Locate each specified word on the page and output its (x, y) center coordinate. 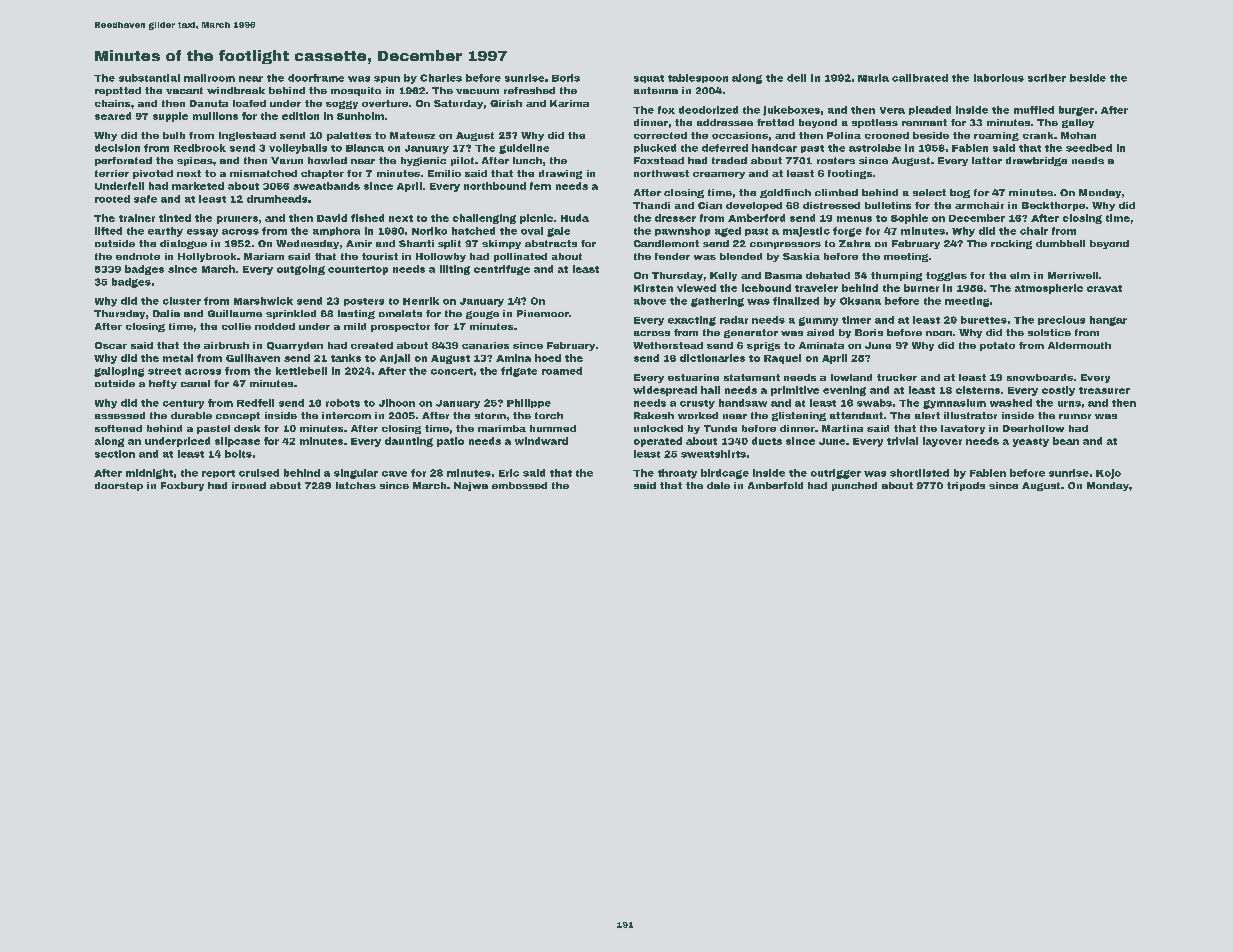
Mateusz (412, 135)
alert (927, 415)
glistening (799, 416)
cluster (182, 301)
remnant (924, 122)
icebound (766, 288)
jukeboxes (791, 111)
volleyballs (298, 149)
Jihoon (397, 403)
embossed (519, 485)
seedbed (1089, 148)
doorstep (119, 486)
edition (300, 116)
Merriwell (1073, 275)
